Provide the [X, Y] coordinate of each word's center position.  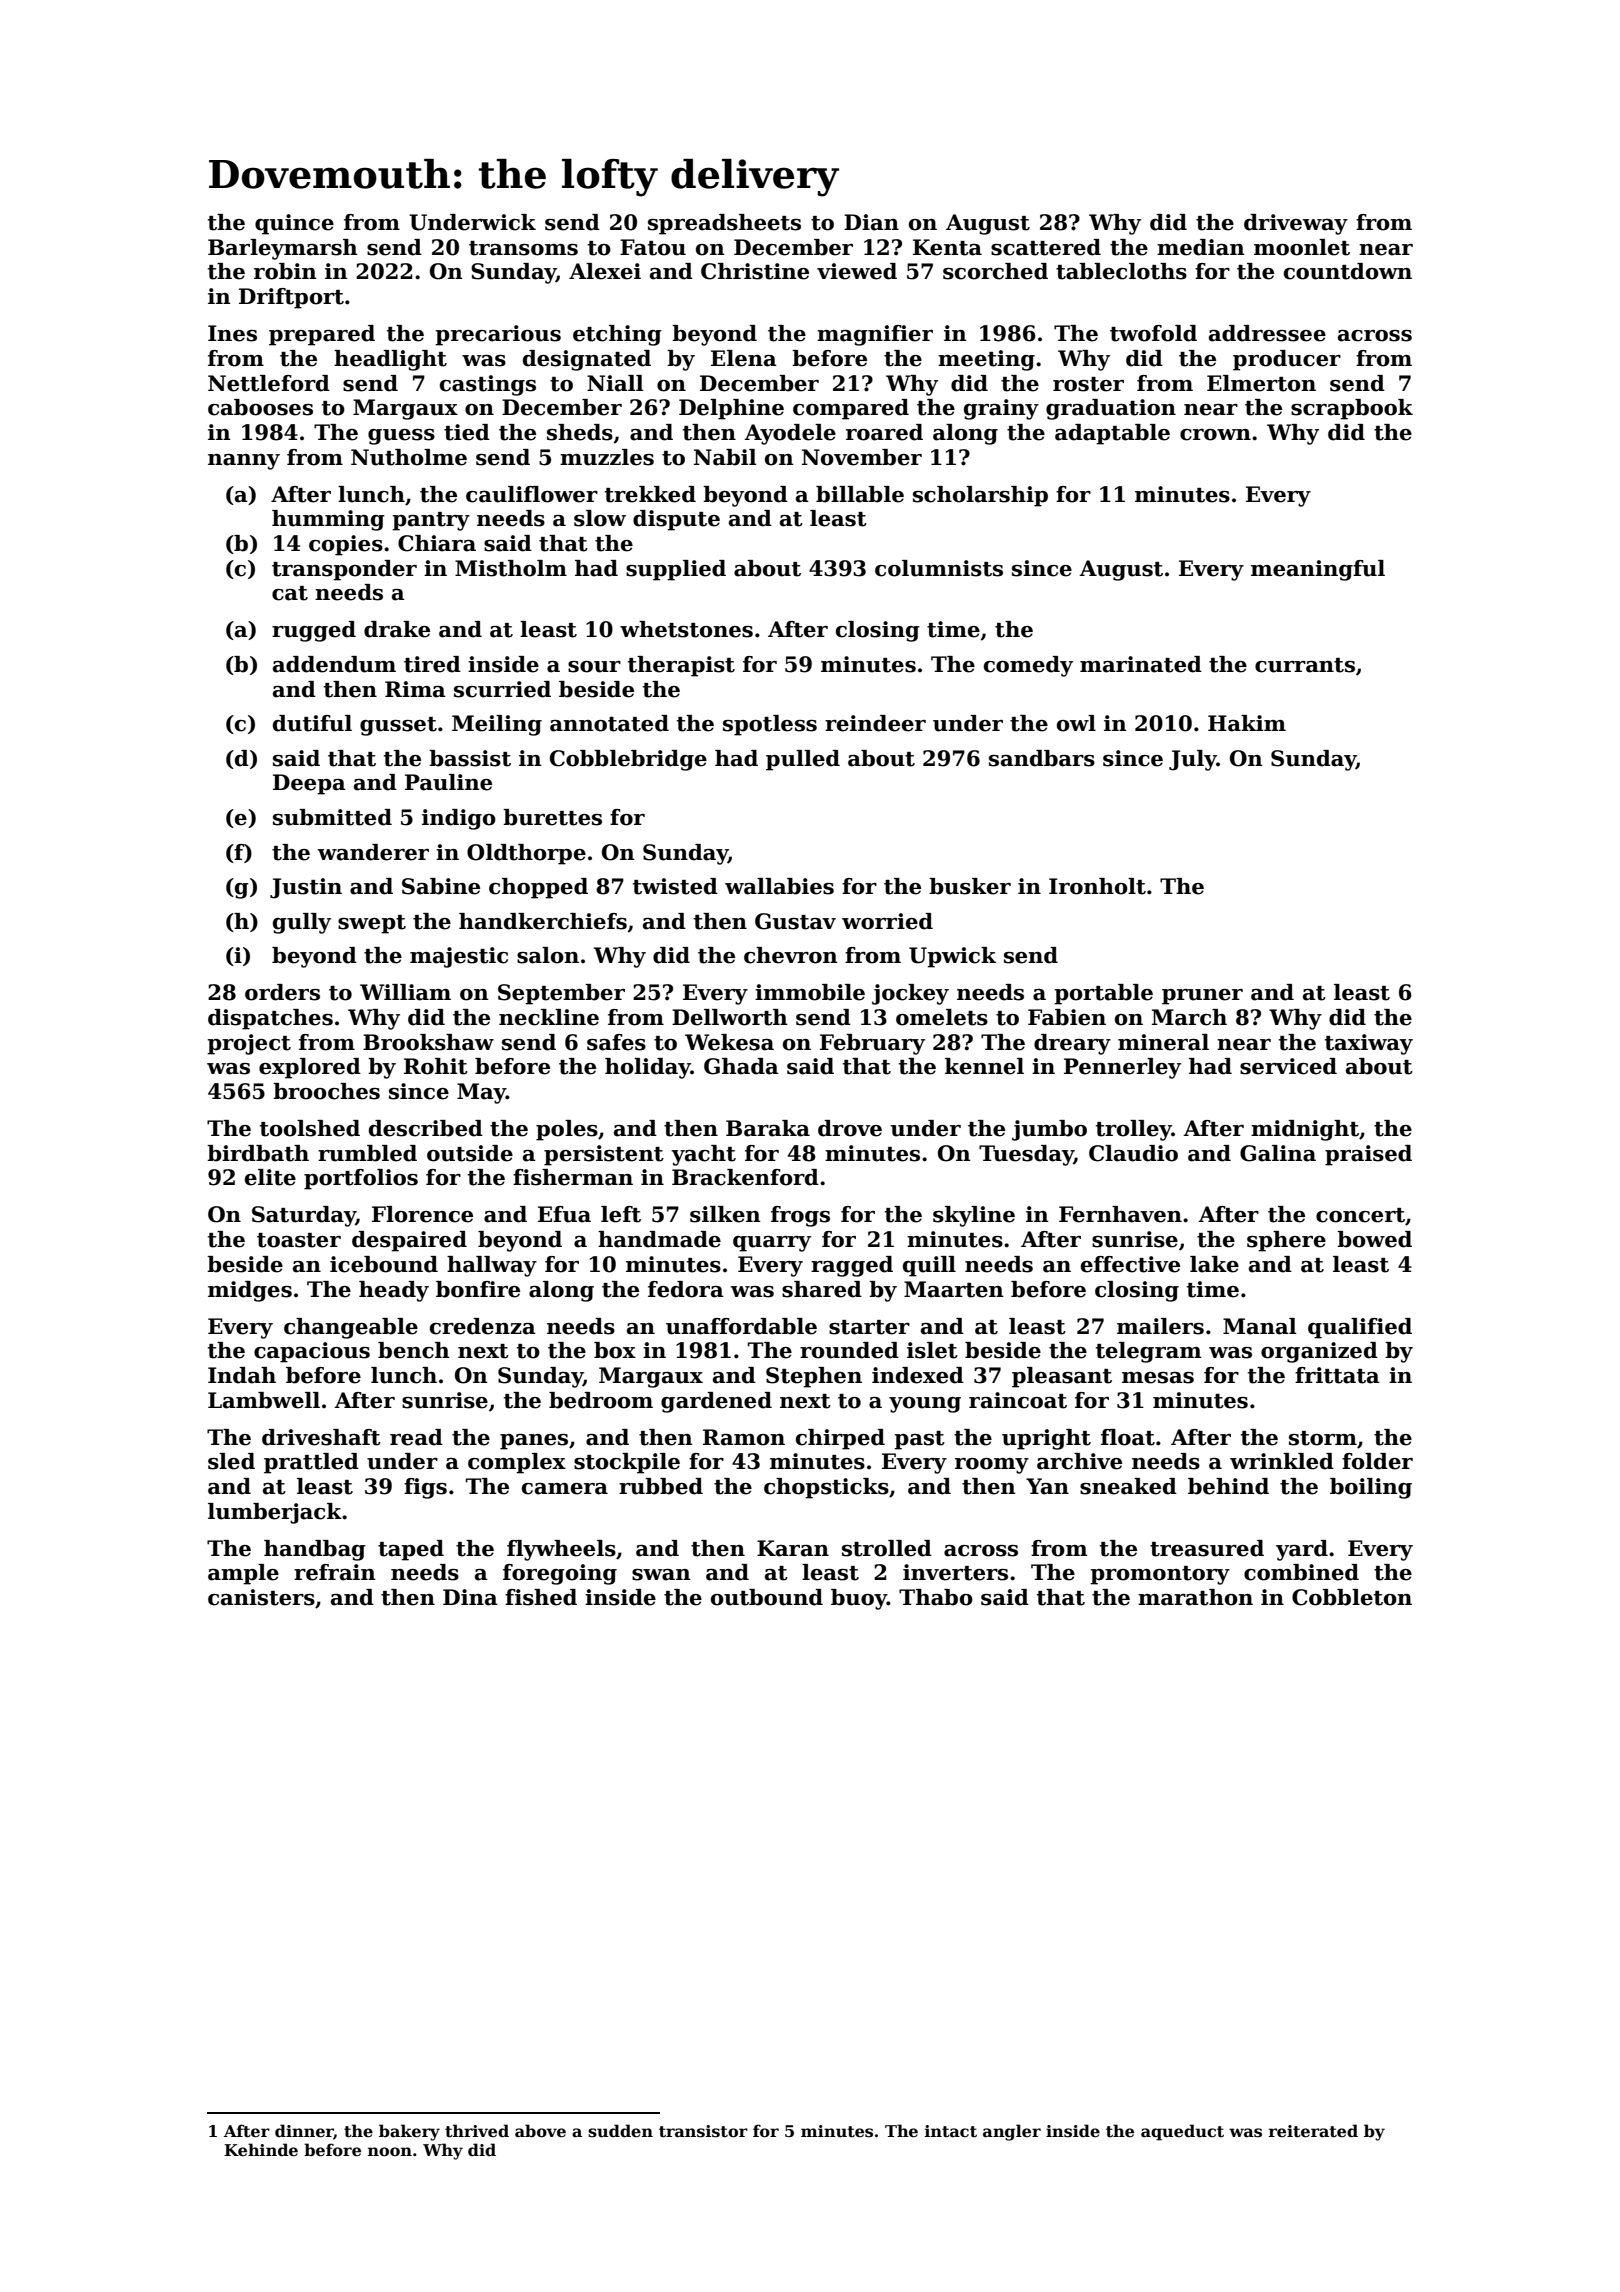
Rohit [436, 1066]
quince [294, 224]
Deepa [309, 784]
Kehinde [261, 2150]
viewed [857, 271]
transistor [703, 2131]
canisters [261, 1597]
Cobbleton [1352, 1597]
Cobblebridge [628, 760]
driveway [1296, 224]
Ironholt [1097, 886]
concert [1360, 1215]
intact [951, 2131]
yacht [703, 1155]
